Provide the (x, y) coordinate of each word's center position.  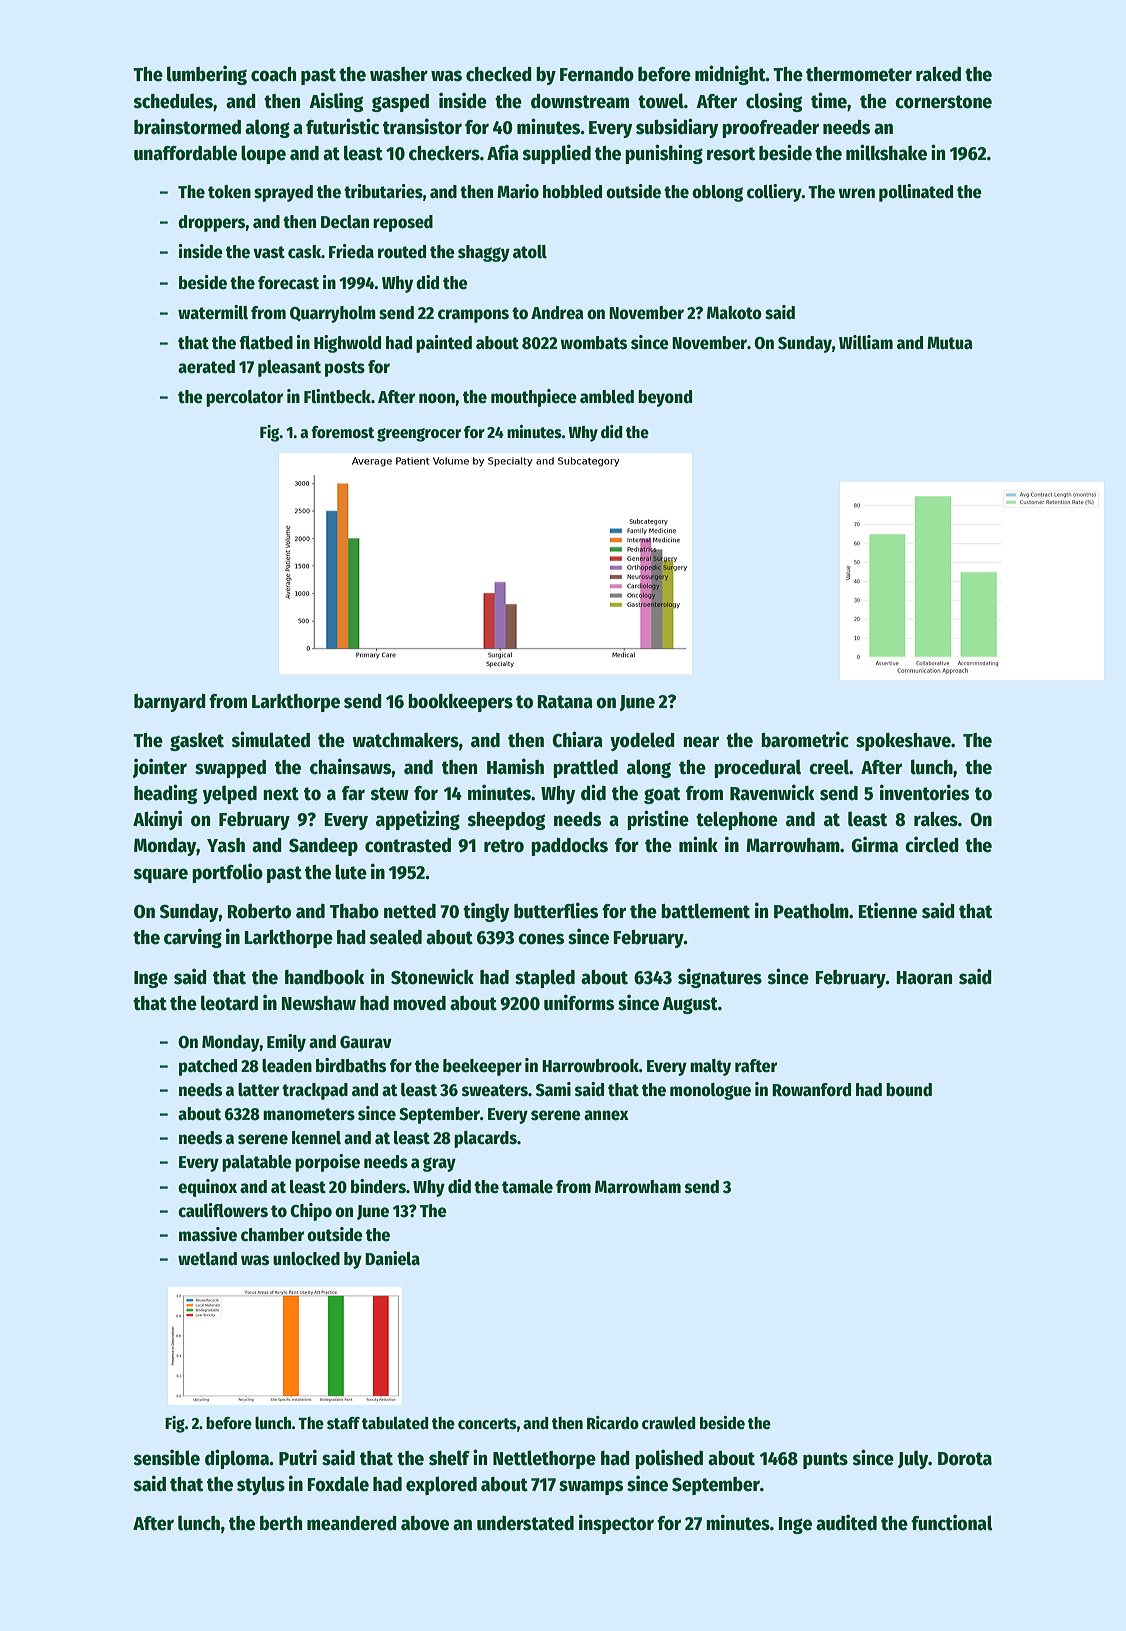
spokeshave (903, 742)
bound (909, 1090)
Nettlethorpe (544, 1459)
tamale (527, 1187)
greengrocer (419, 435)
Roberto (259, 911)
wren (856, 193)
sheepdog (506, 821)
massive (208, 1234)
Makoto (734, 313)
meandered (352, 1523)
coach (273, 74)
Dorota (965, 1459)
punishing (664, 154)
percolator (244, 398)
